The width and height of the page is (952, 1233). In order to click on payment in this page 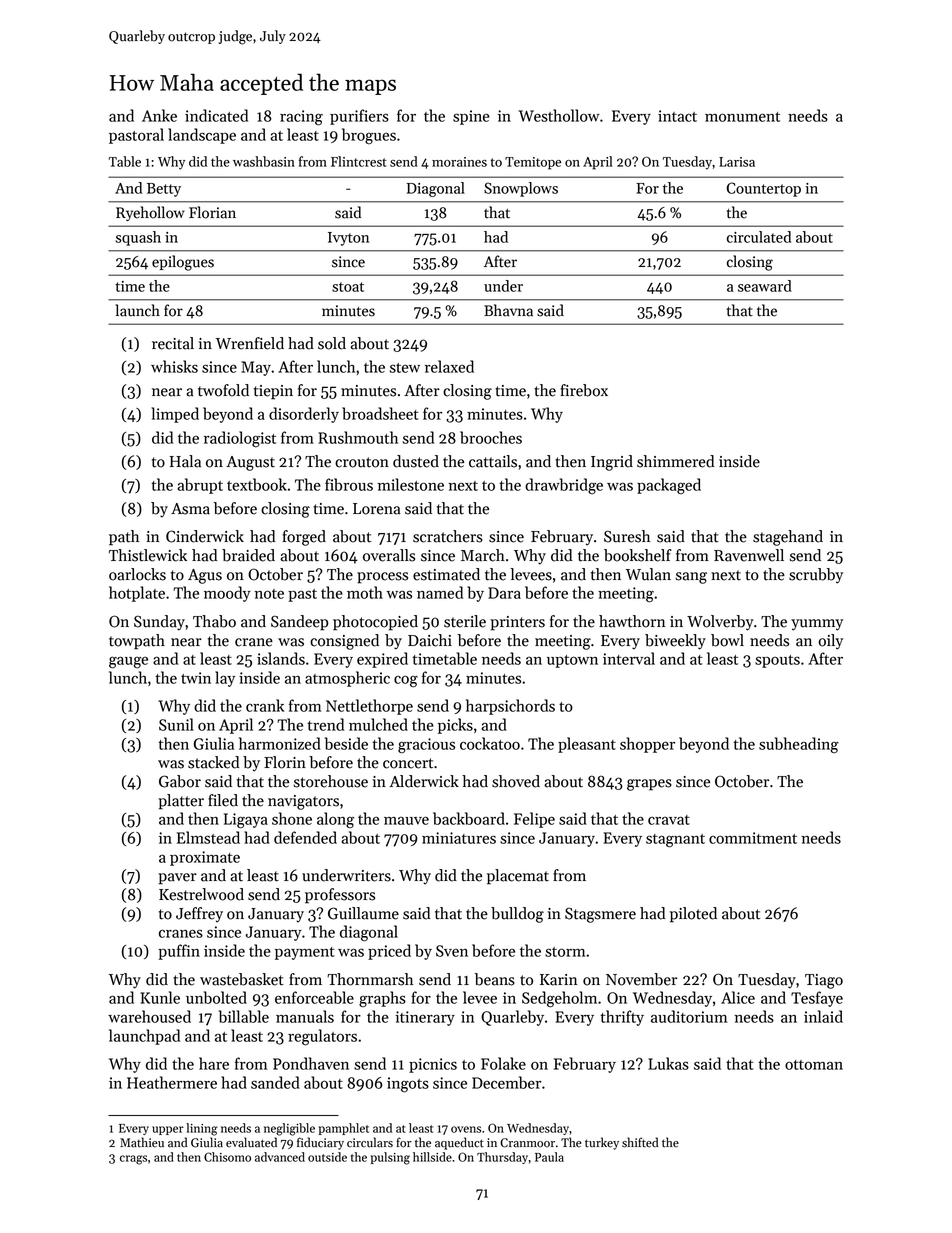, I will do `click(305, 953)`.
